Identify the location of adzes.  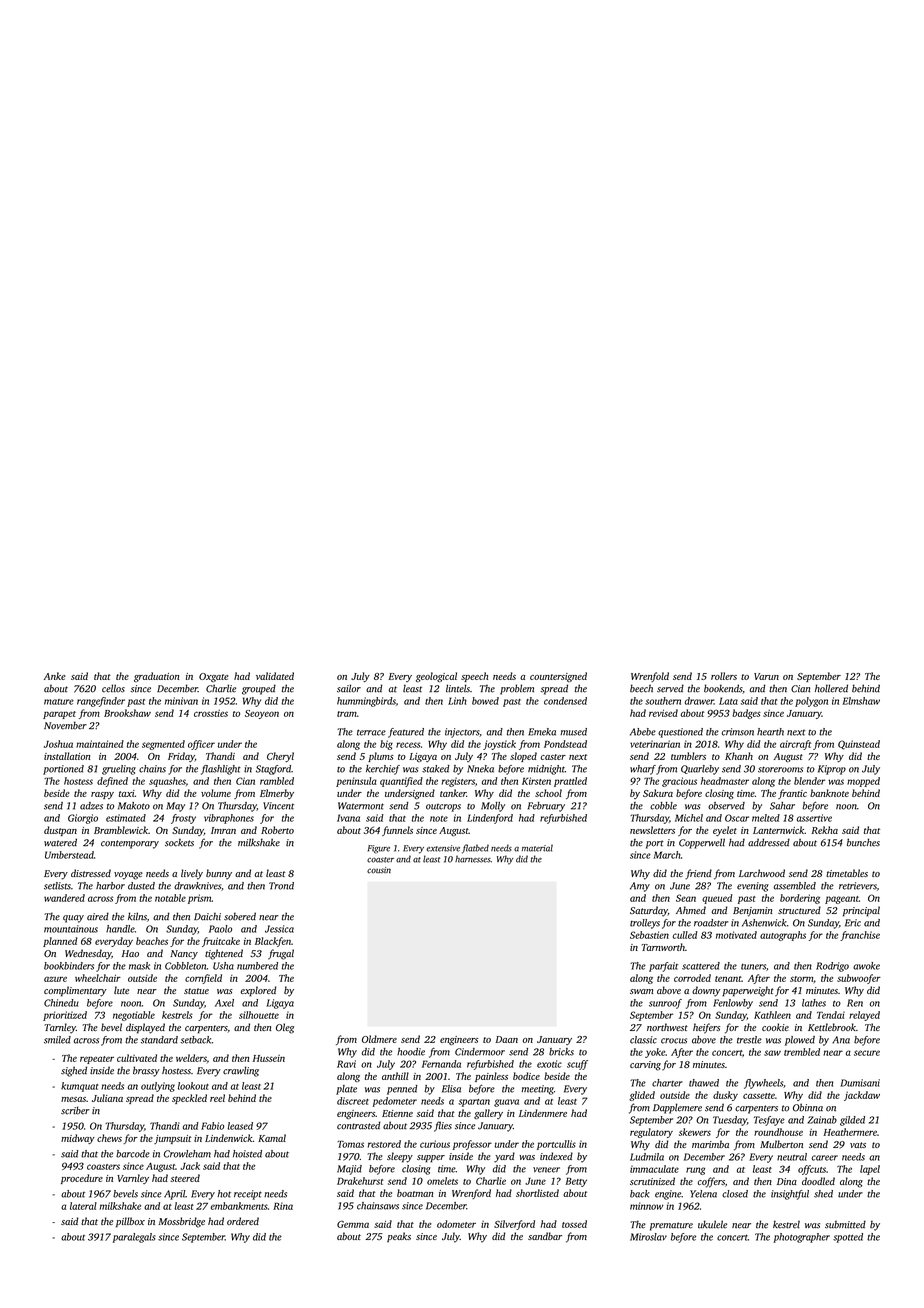
(91, 806).
